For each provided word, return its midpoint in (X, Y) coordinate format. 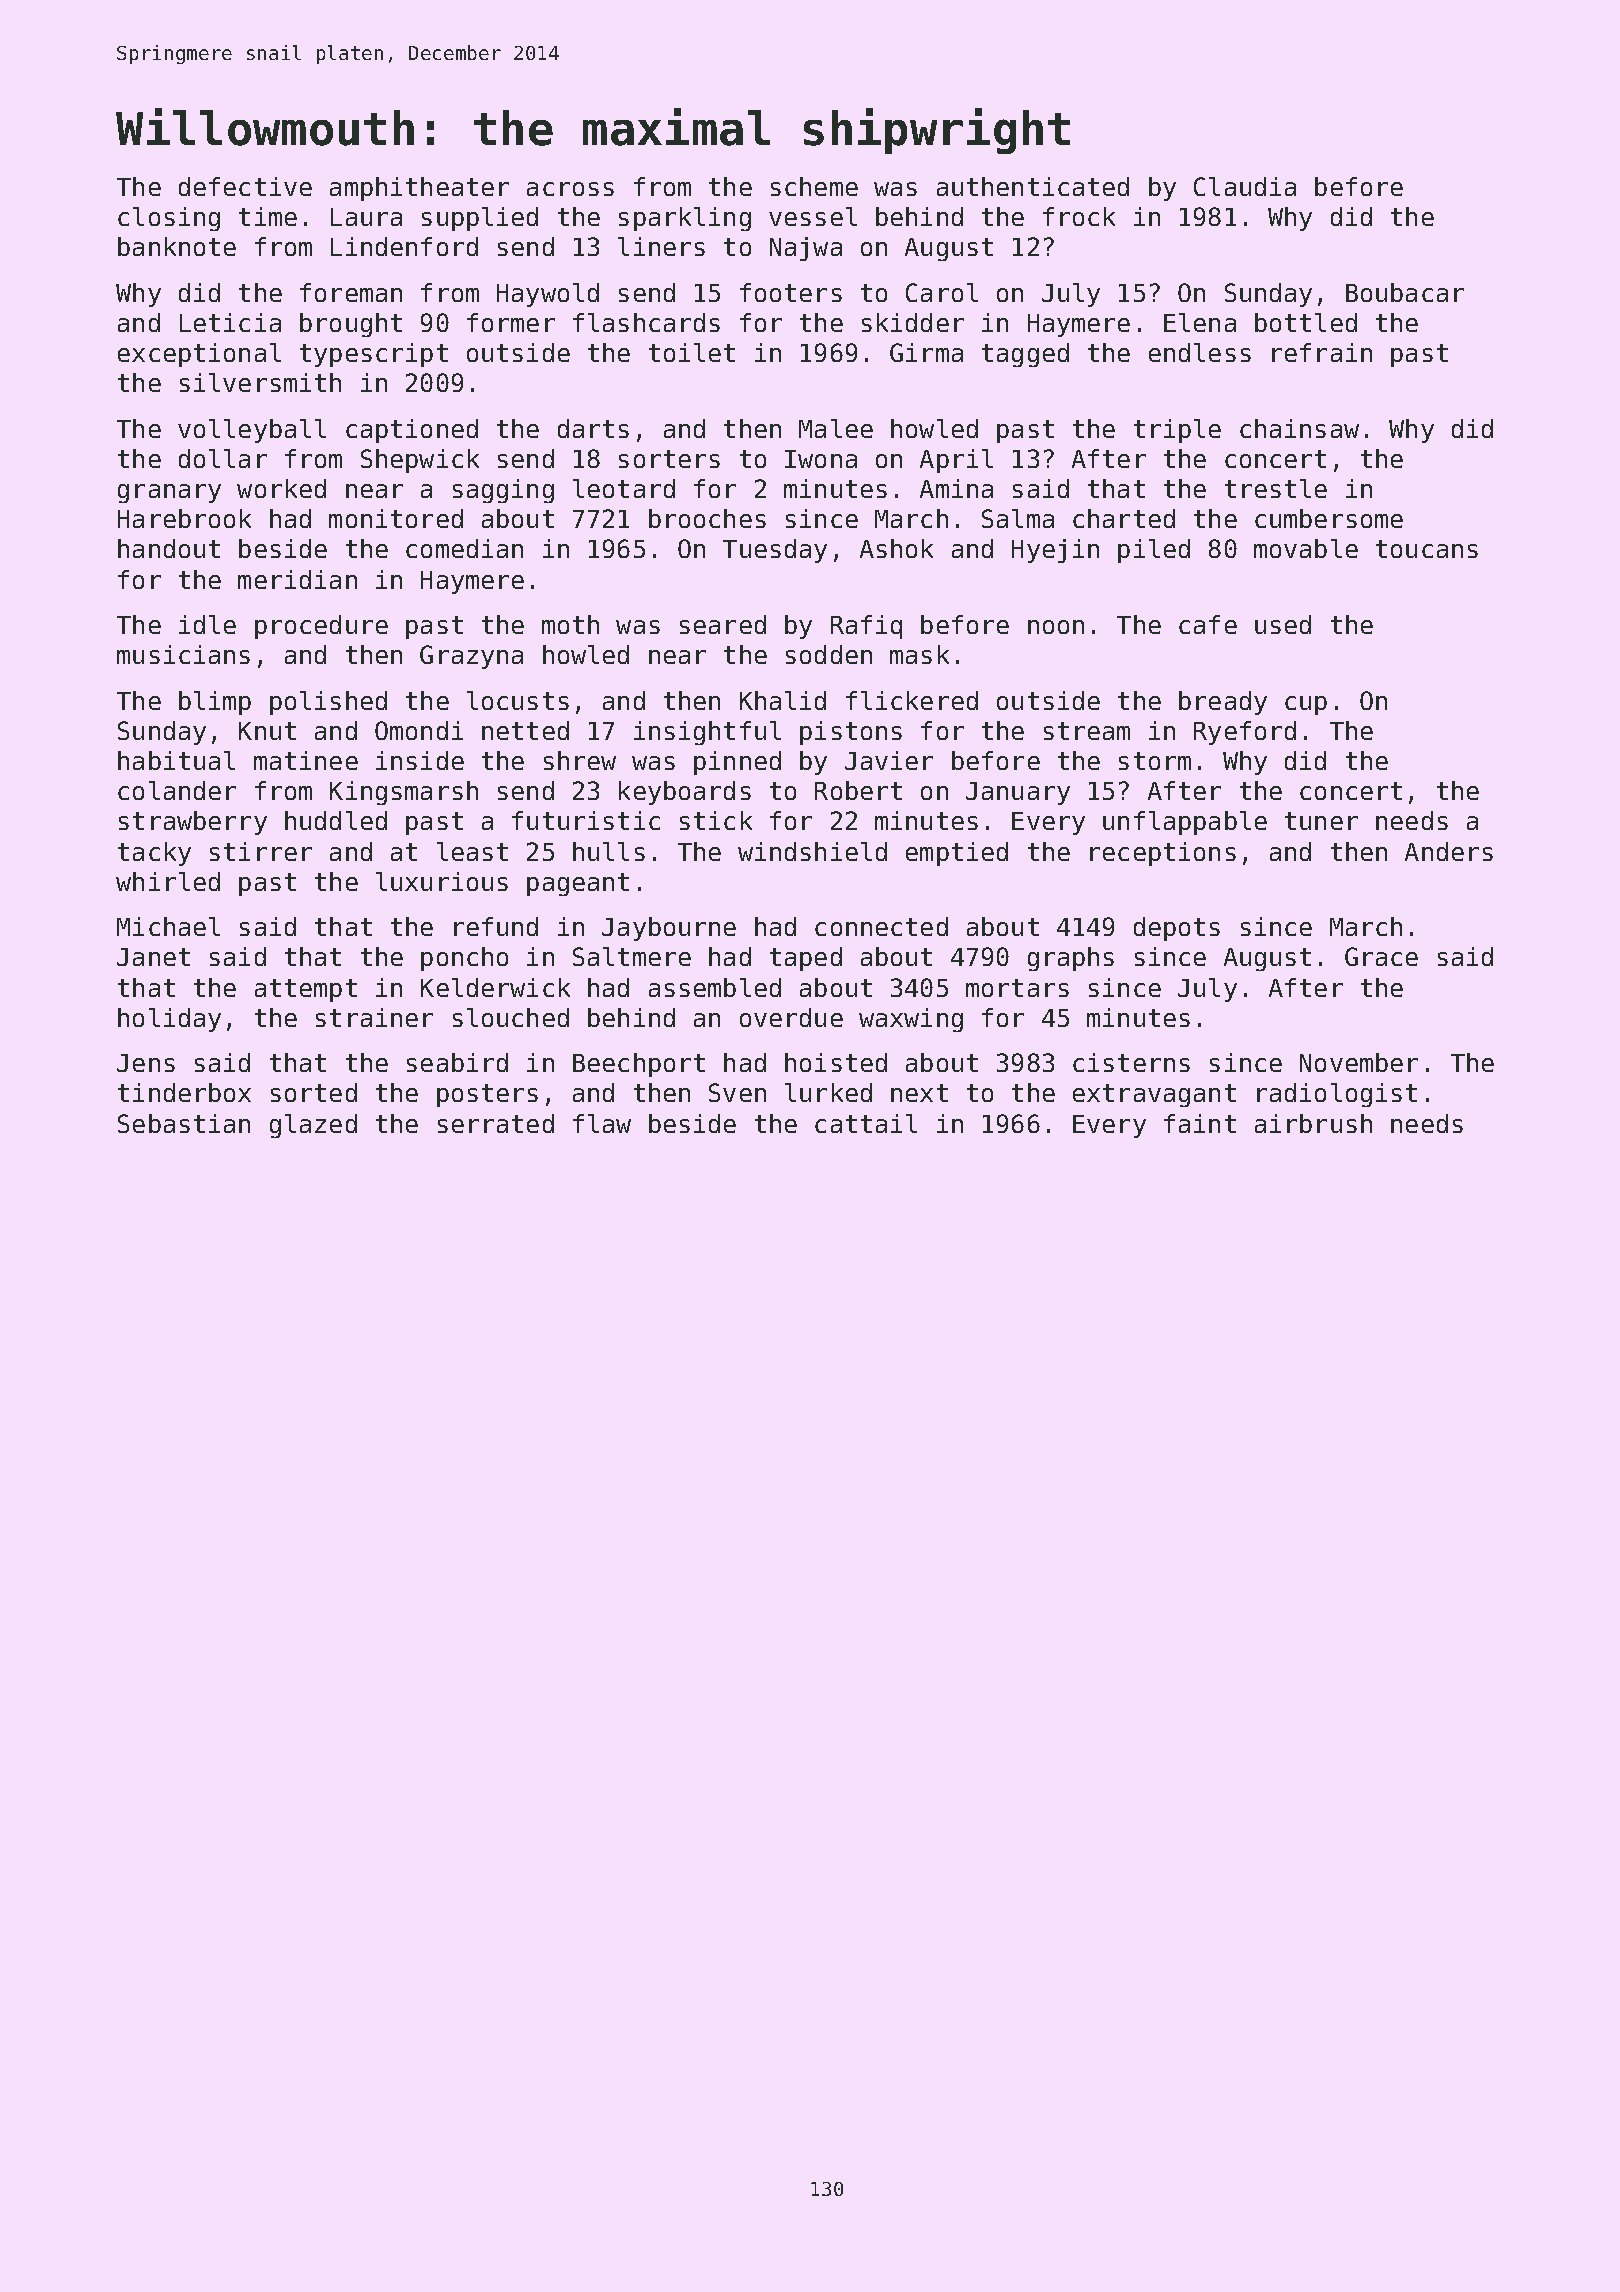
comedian (464, 548)
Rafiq (866, 627)
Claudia (1245, 186)
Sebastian (184, 1123)
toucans (1427, 549)
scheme (814, 186)
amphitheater (419, 189)
